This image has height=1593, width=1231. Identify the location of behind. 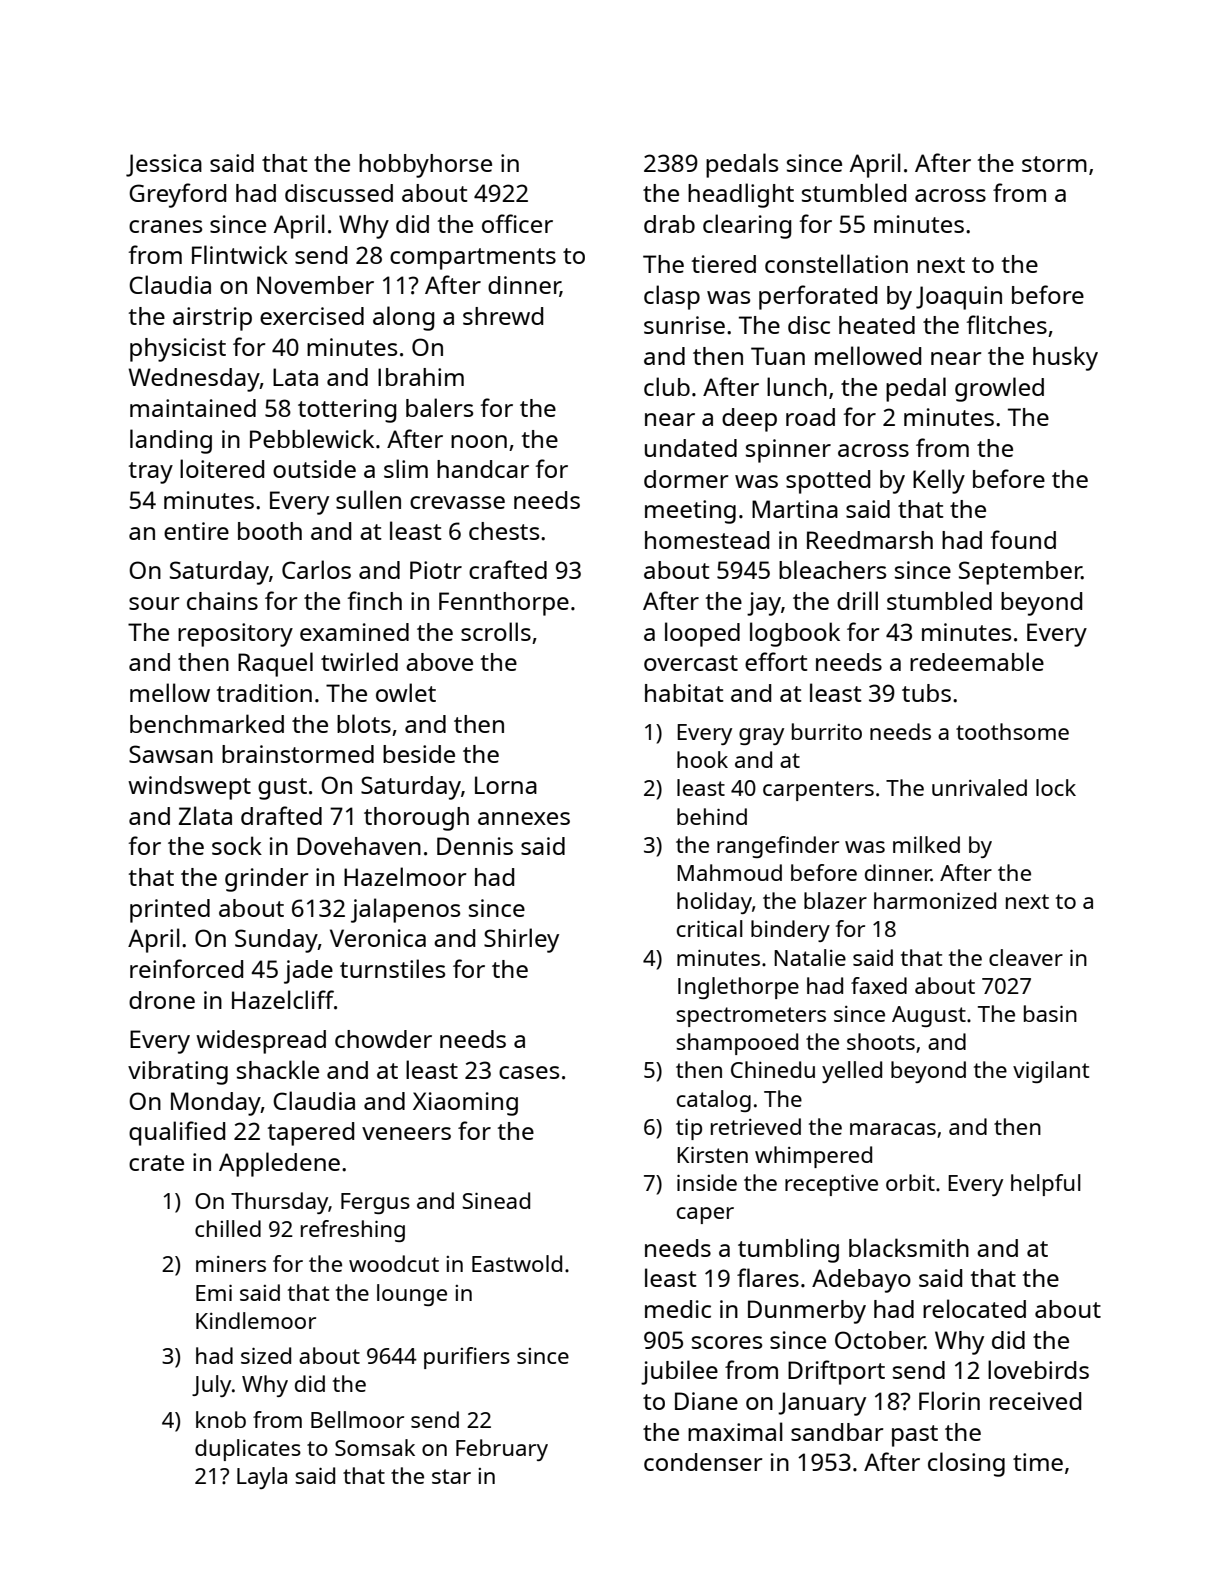
(712, 816).
